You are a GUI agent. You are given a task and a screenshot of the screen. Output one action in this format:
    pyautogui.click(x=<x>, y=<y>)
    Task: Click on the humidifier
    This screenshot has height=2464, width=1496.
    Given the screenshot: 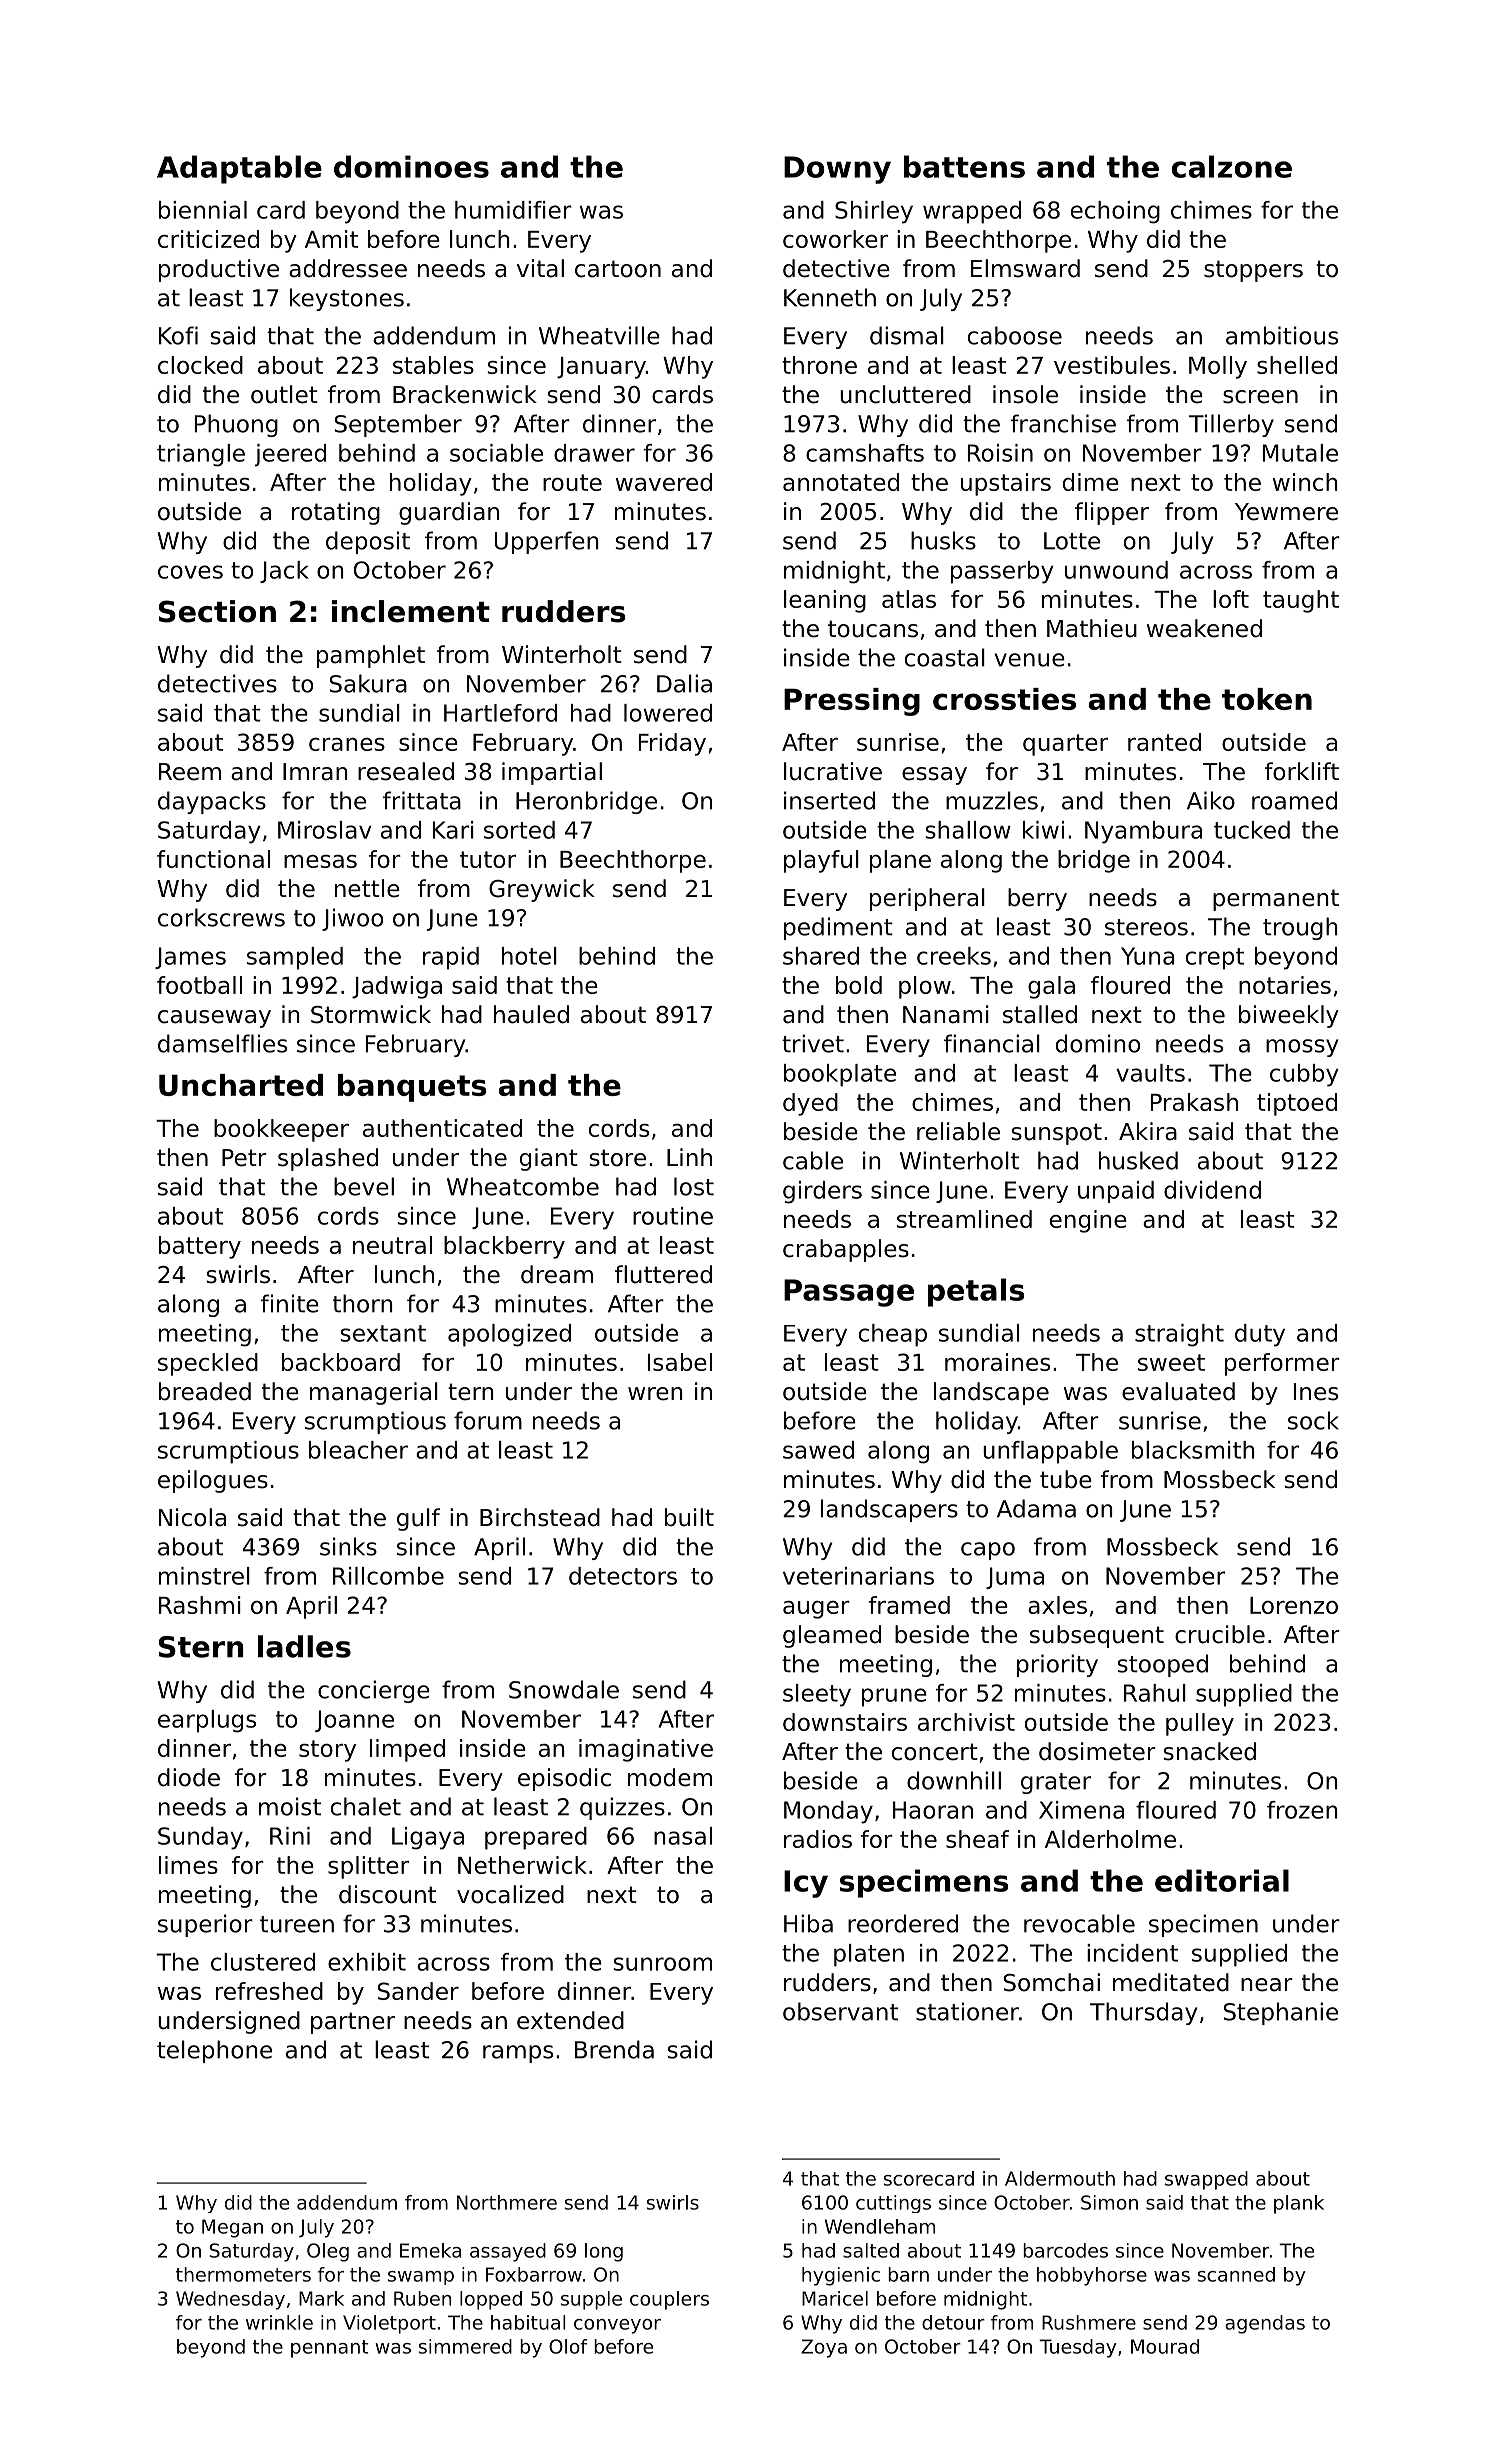 What is the action you would take?
    pyautogui.click(x=513, y=210)
